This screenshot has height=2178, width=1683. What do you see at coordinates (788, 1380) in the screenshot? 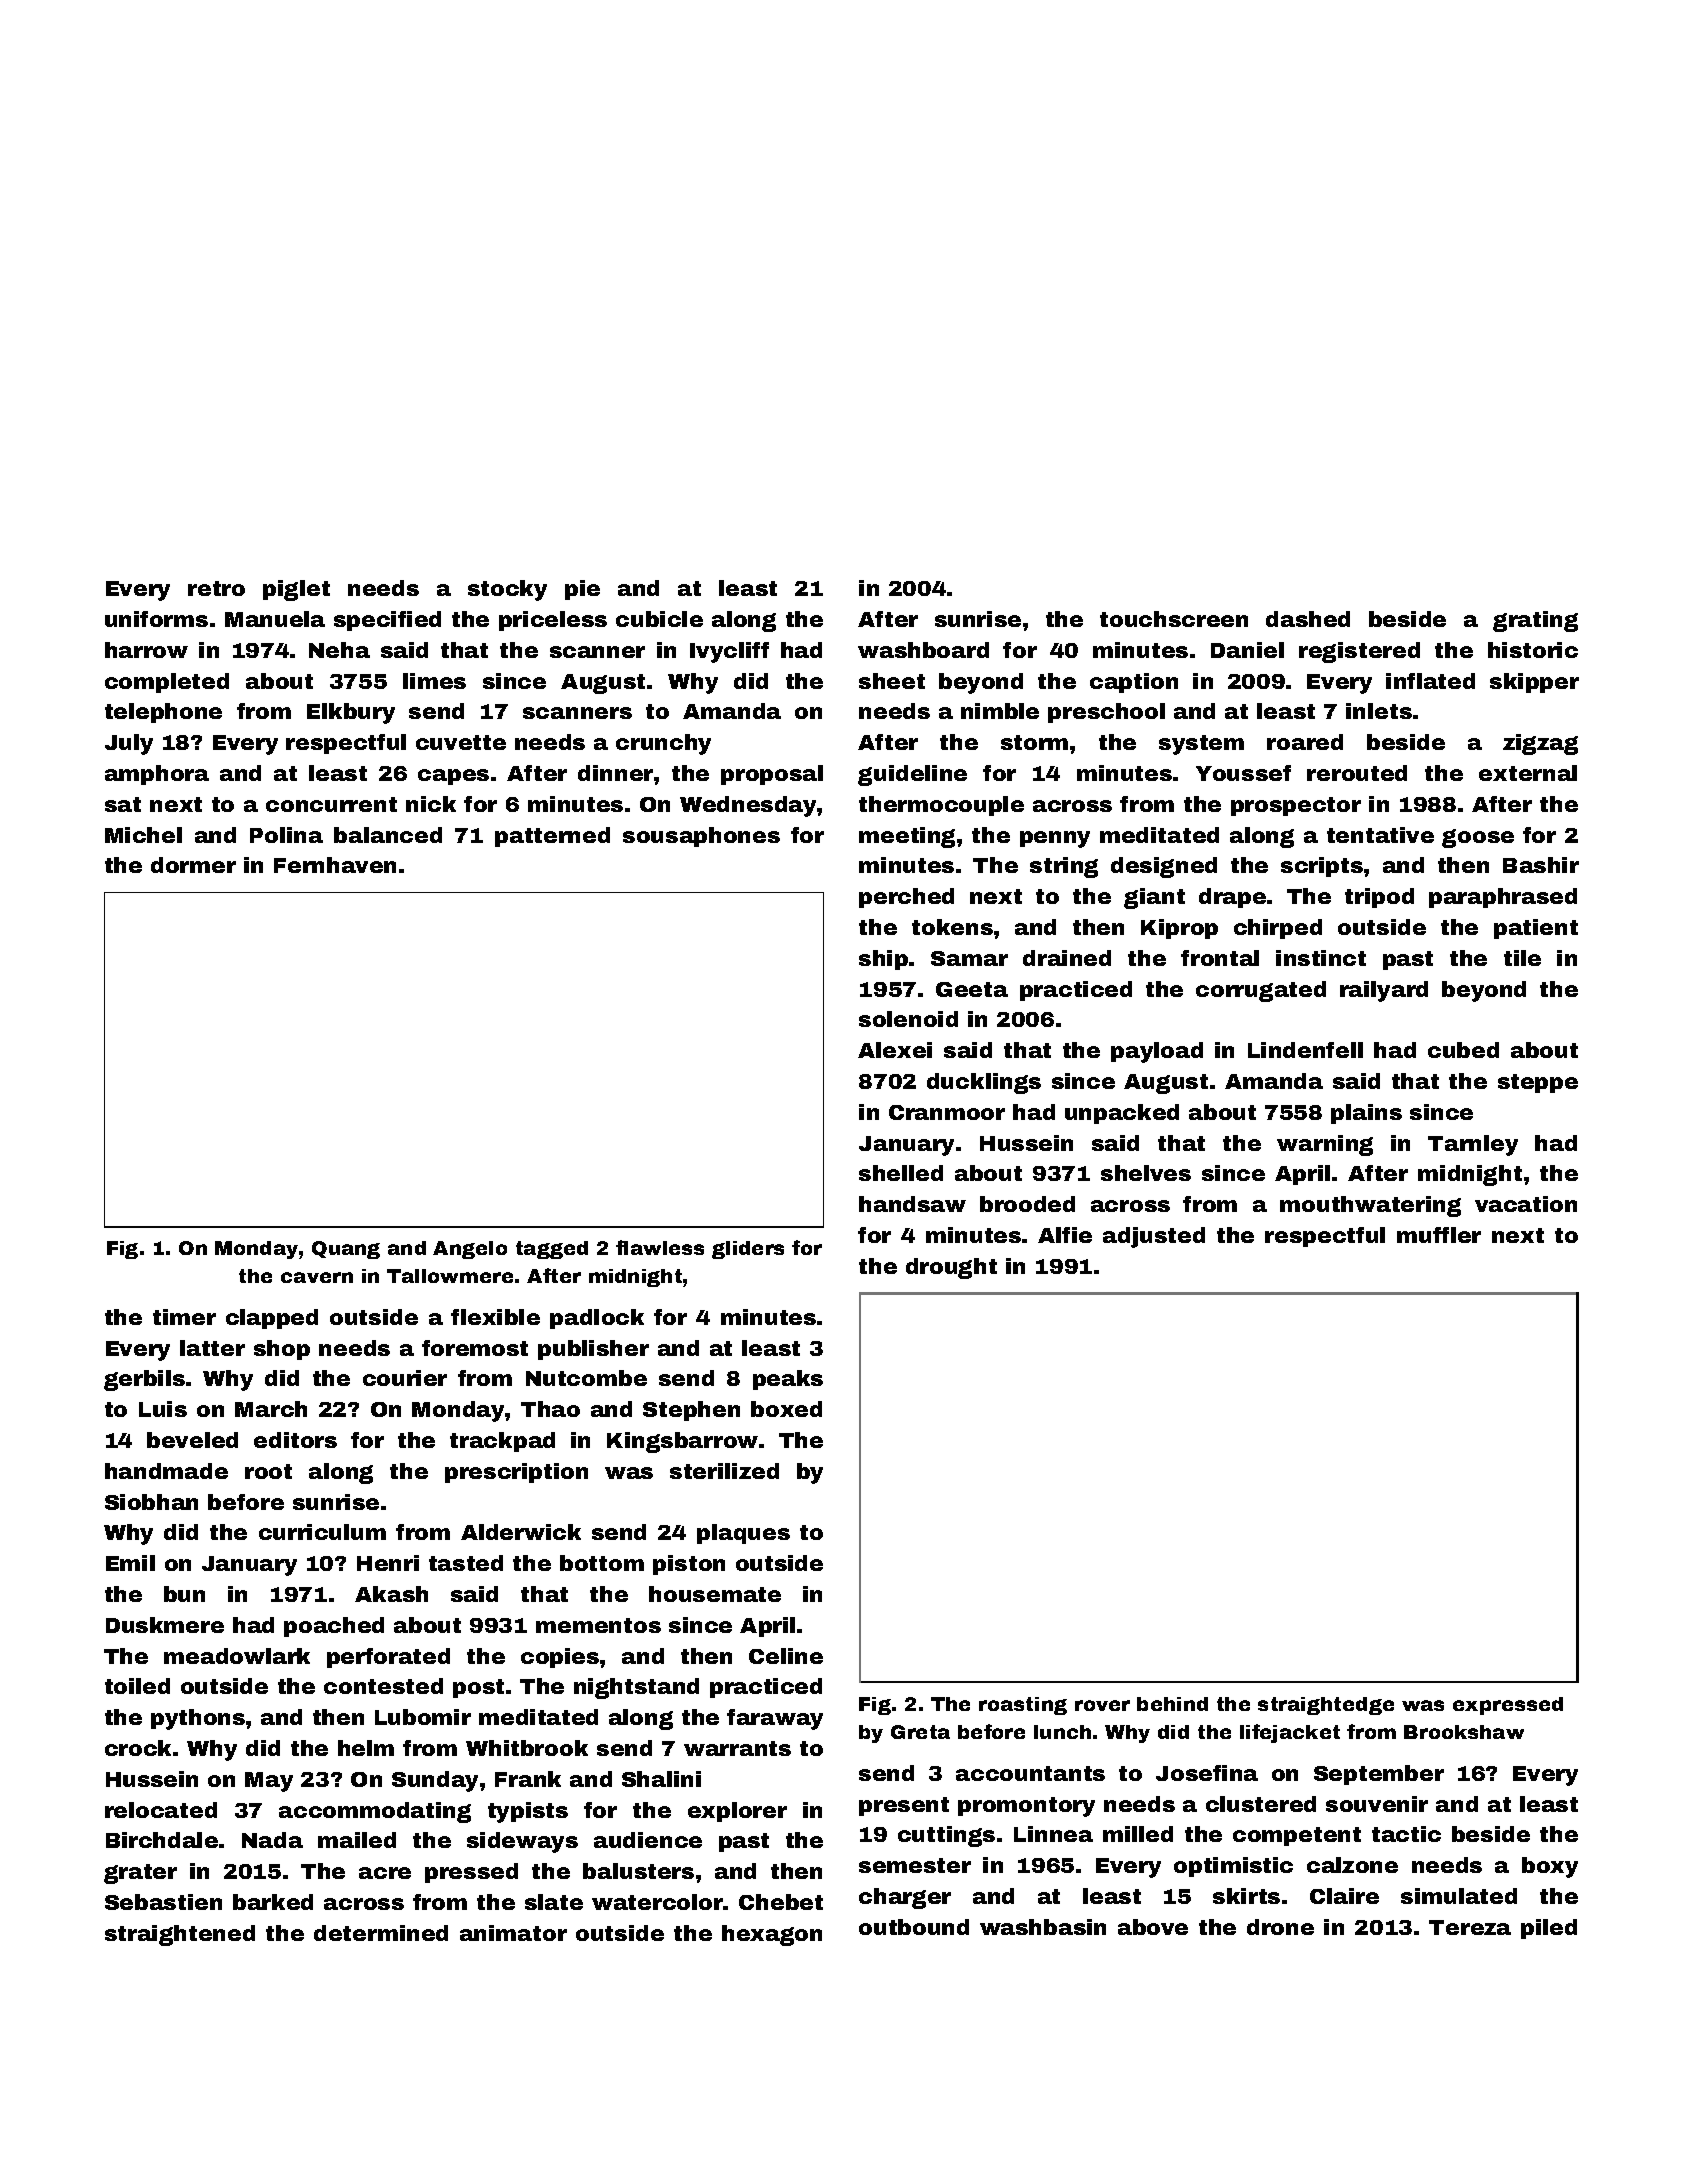
I see `peaks` at bounding box center [788, 1380].
